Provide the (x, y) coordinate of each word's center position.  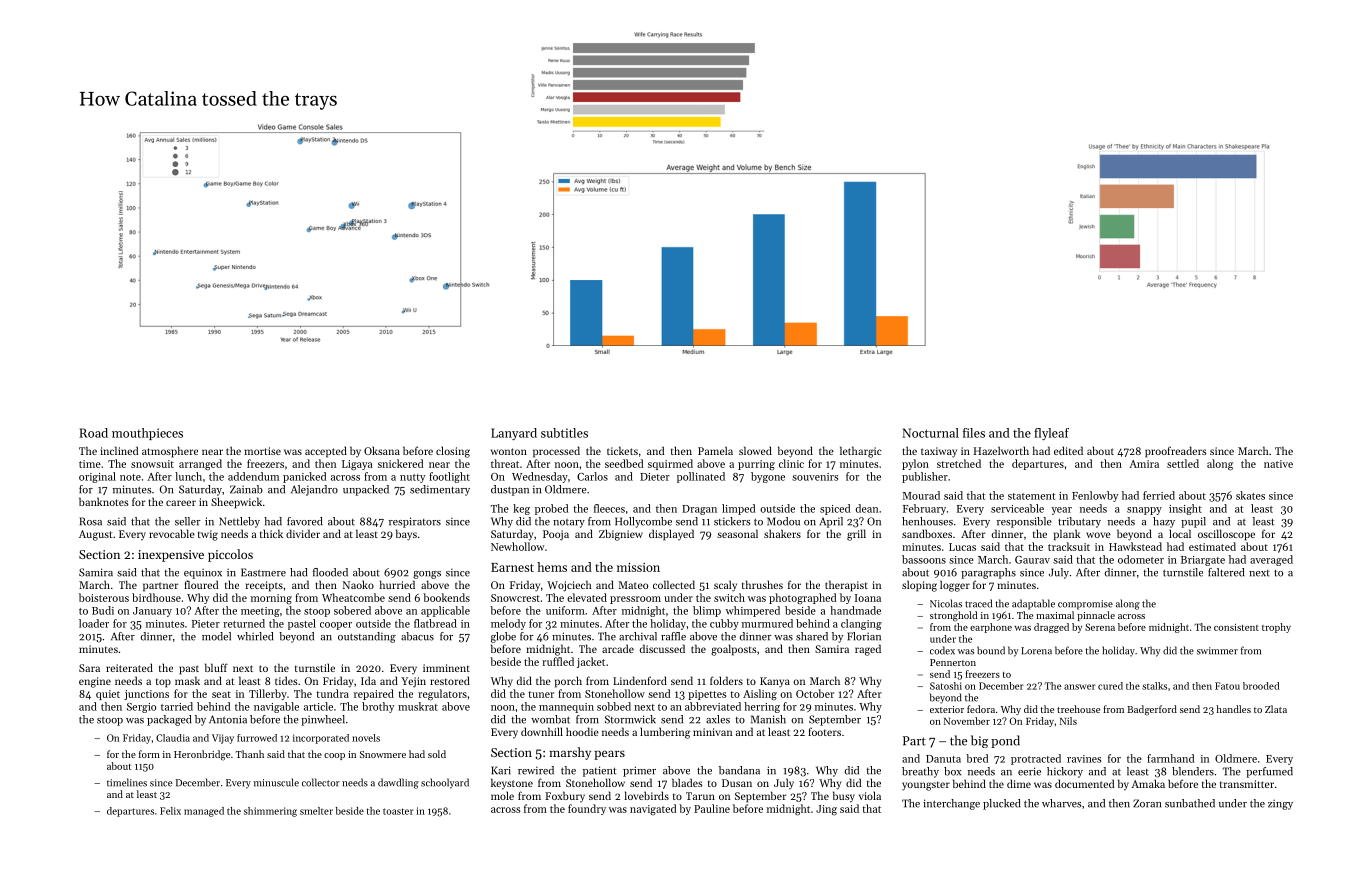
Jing (826, 810)
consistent (1236, 627)
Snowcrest (515, 598)
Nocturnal (930, 433)
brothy (378, 707)
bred (977, 758)
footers (824, 731)
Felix (170, 811)
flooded (330, 572)
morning (271, 599)
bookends (446, 597)
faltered (1226, 572)
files (974, 433)
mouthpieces (147, 434)
